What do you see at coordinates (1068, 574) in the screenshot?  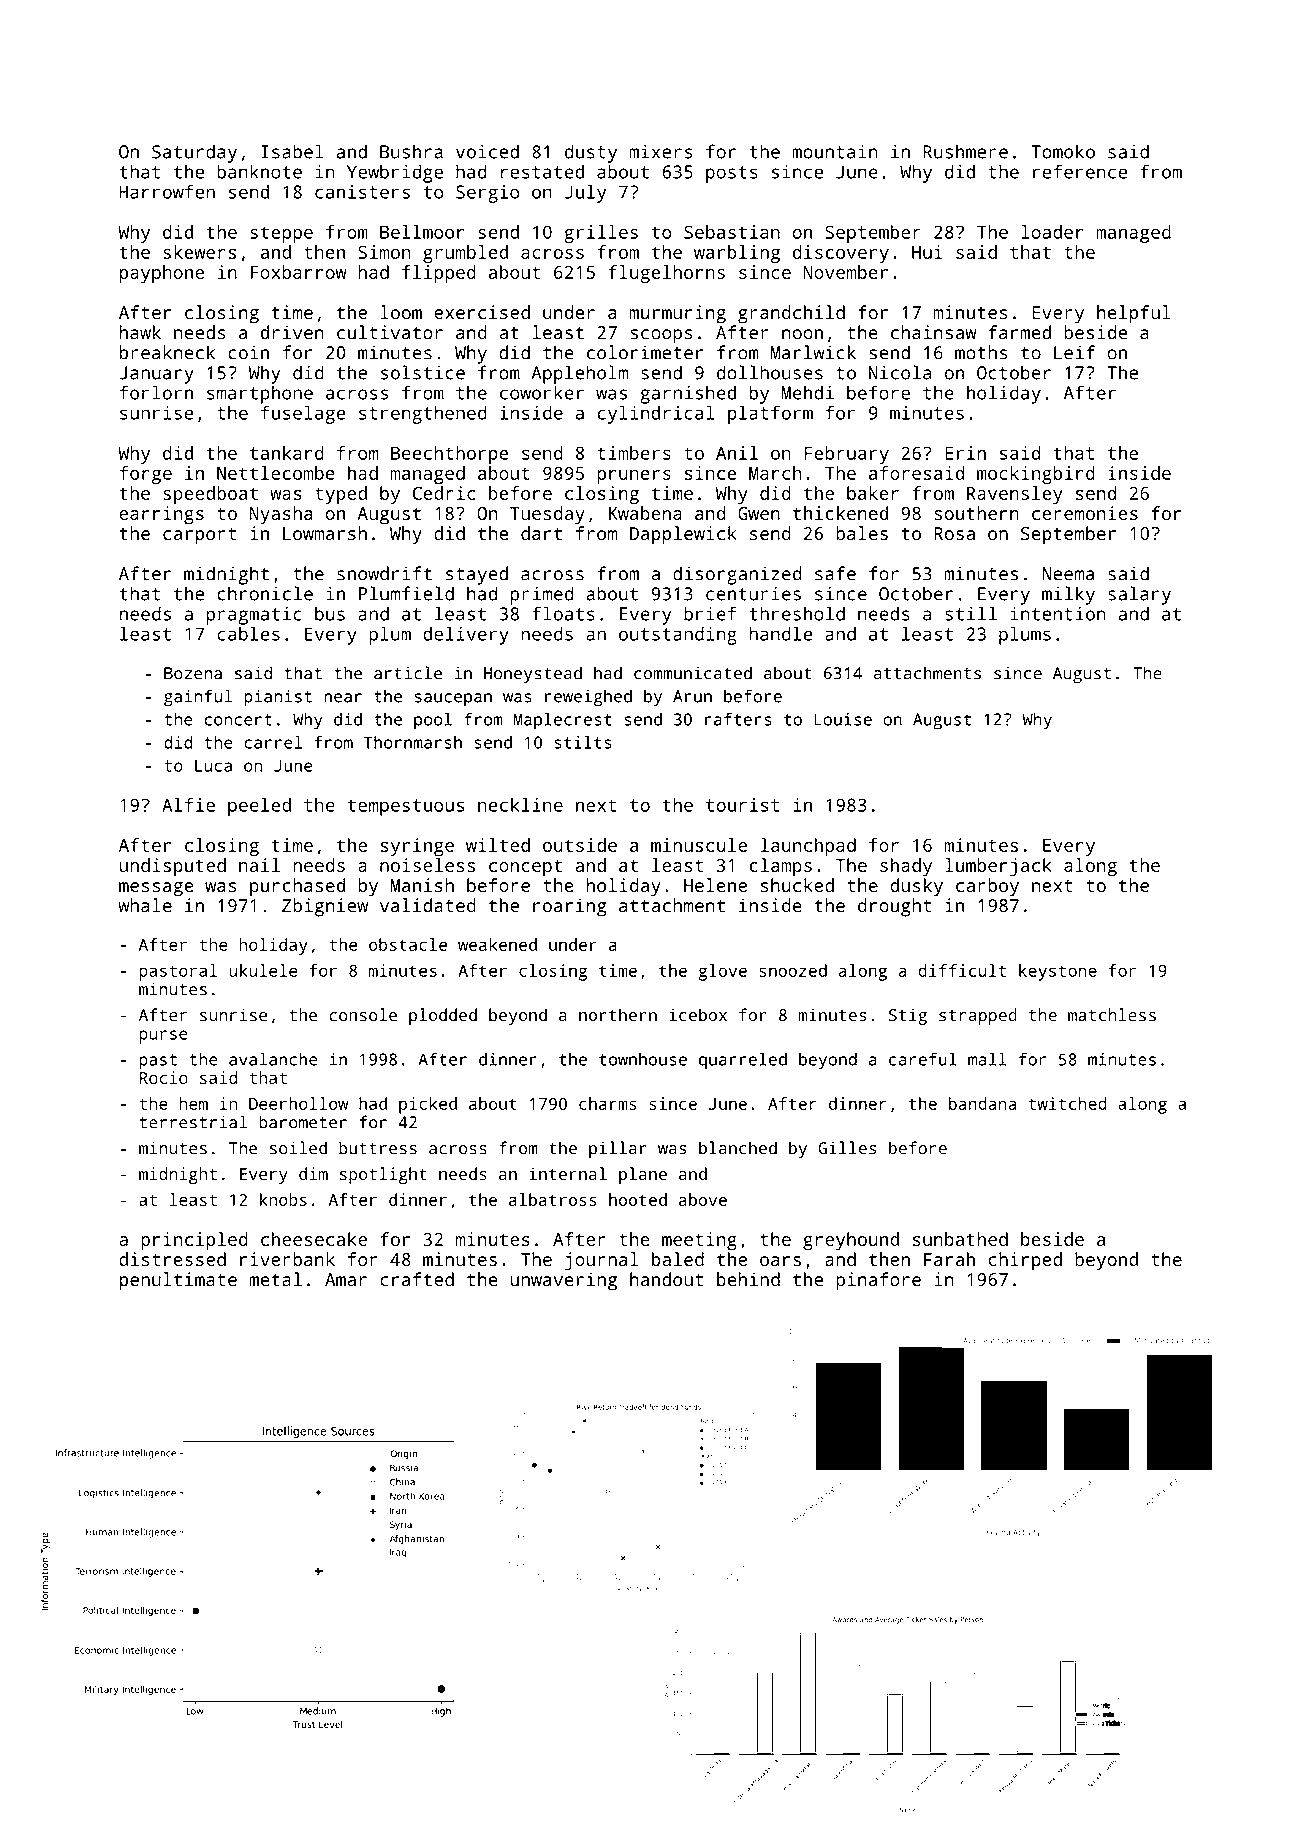 I see `Neema` at bounding box center [1068, 574].
